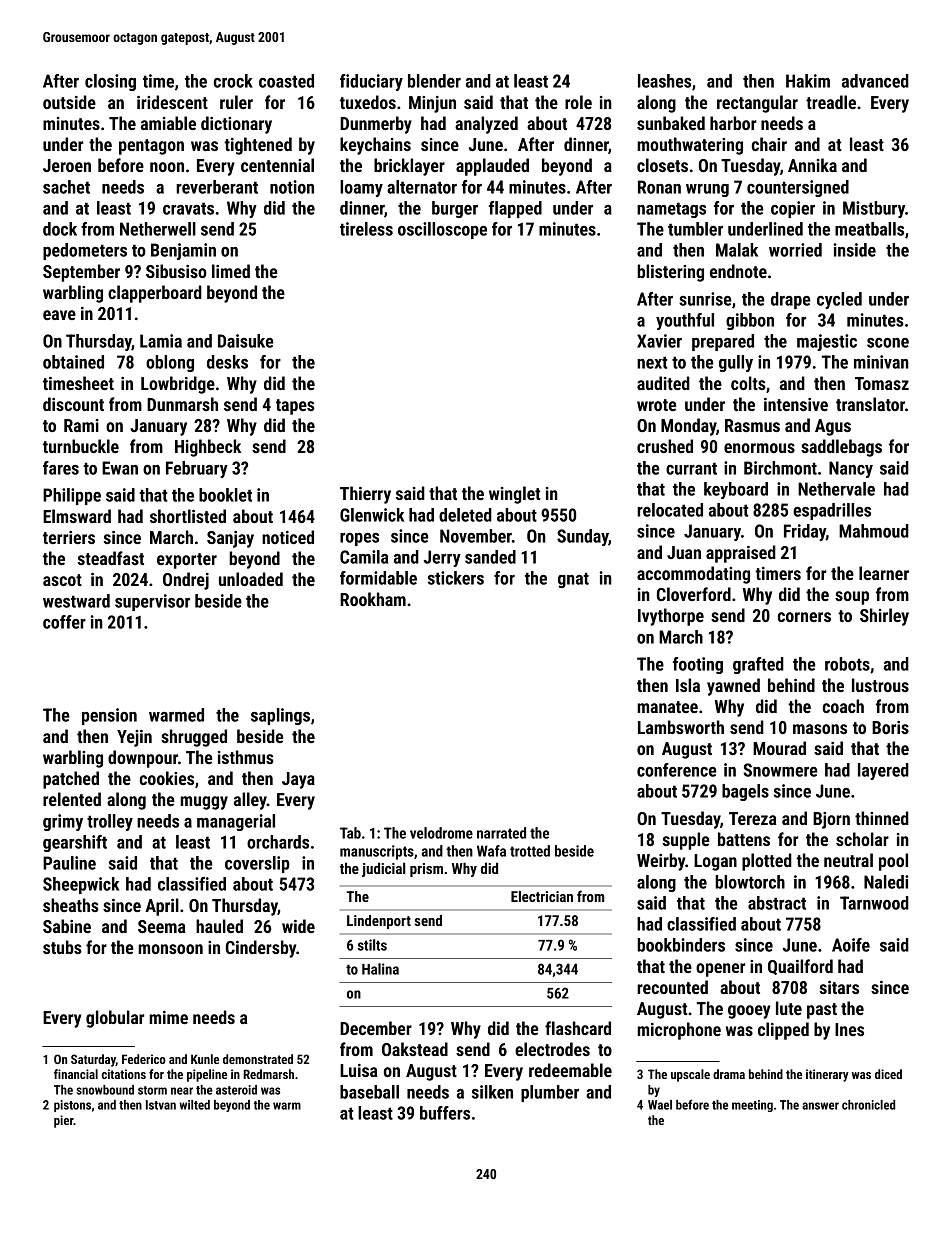 This document has width=952, height=1233. What do you see at coordinates (109, 716) in the document?
I see `pension` at bounding box center [109, 716].
